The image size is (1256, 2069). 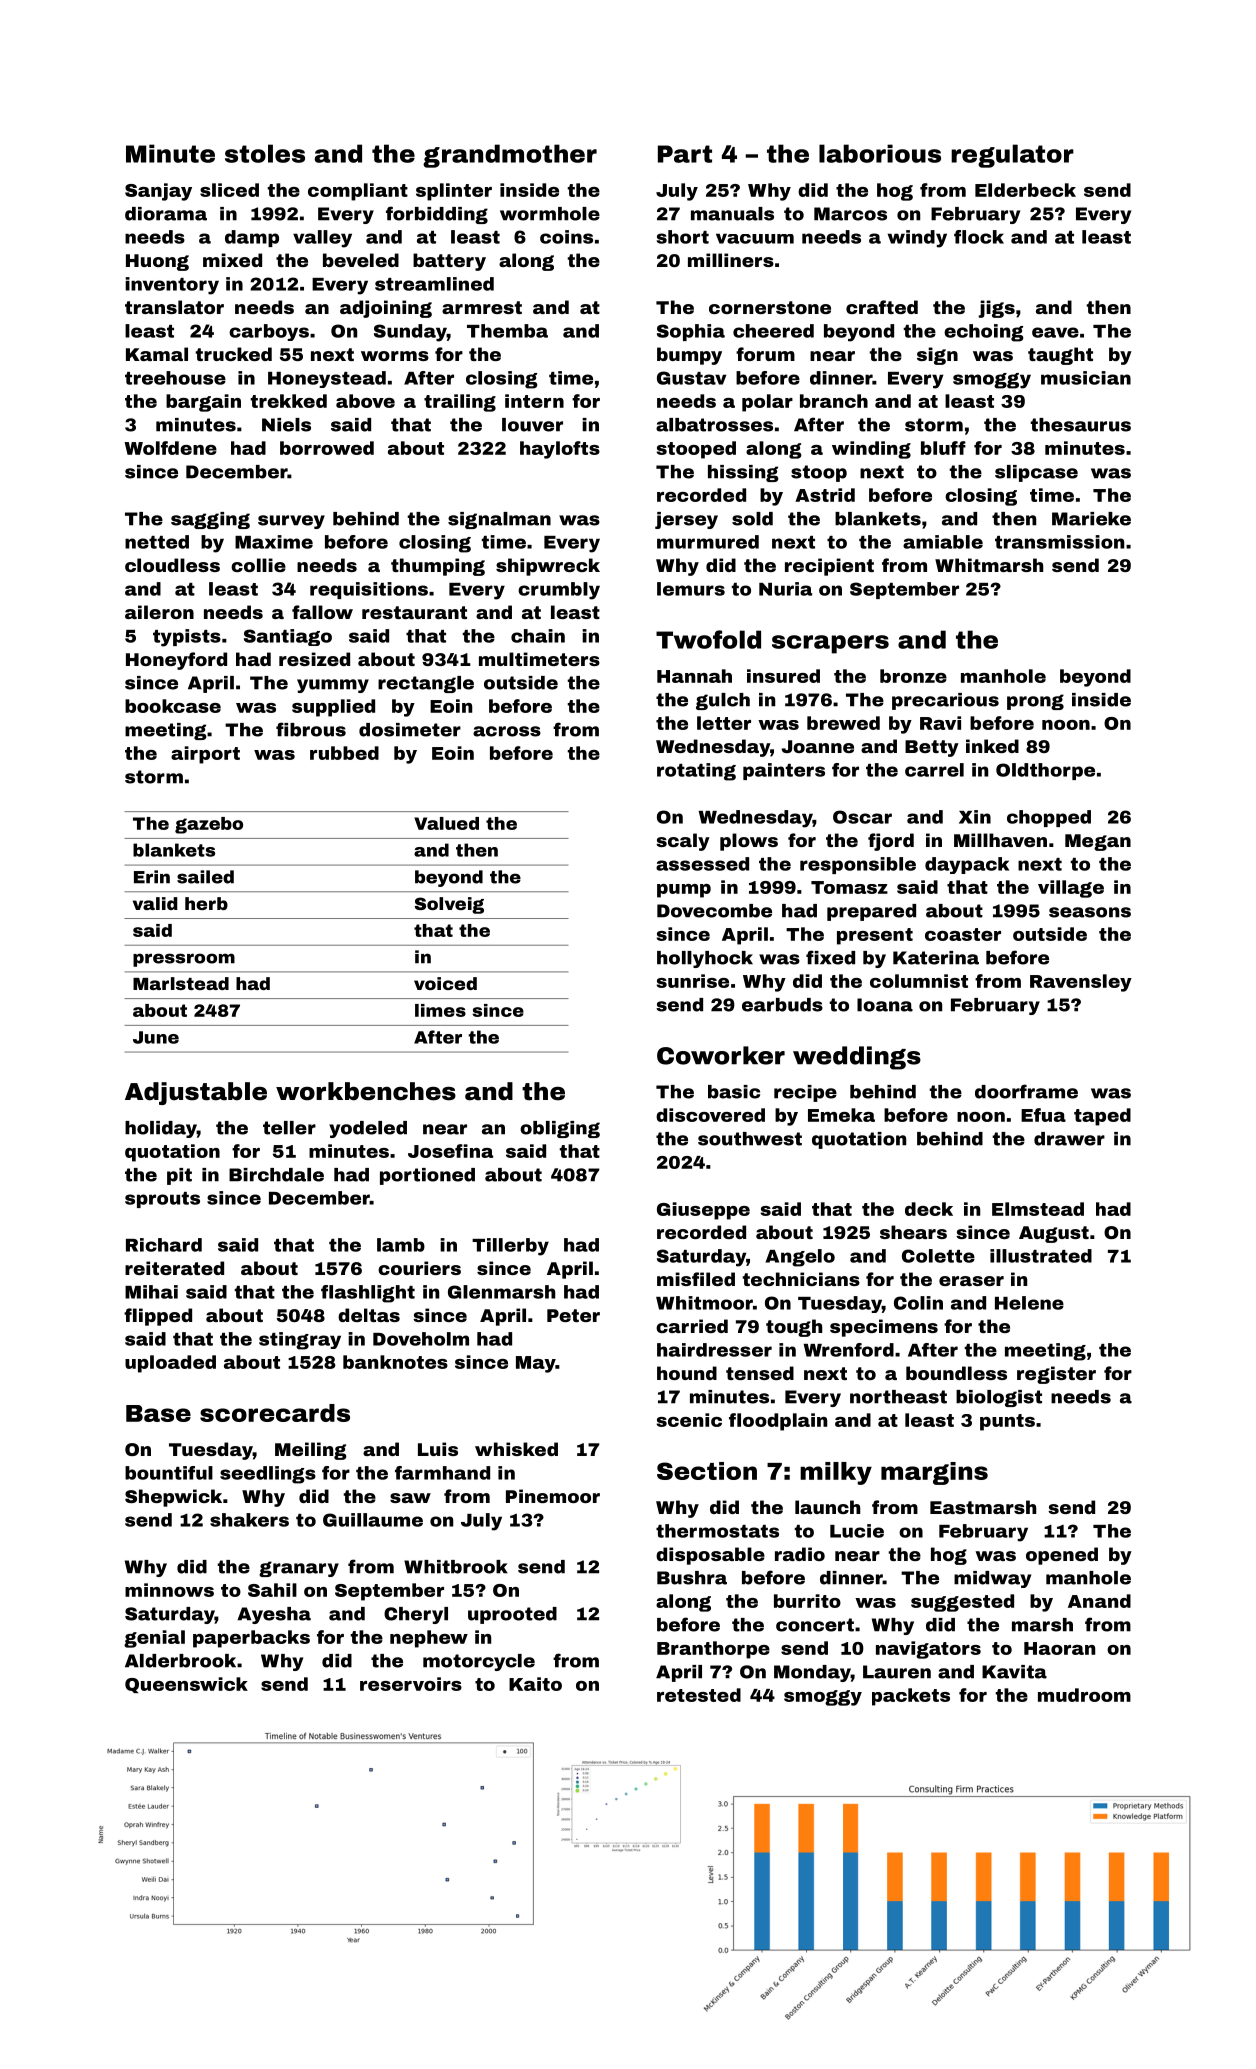 What do you see at coordinates (276, 1175) in the page?
I see `Birchdale` at bounding box center [276, 1175].
